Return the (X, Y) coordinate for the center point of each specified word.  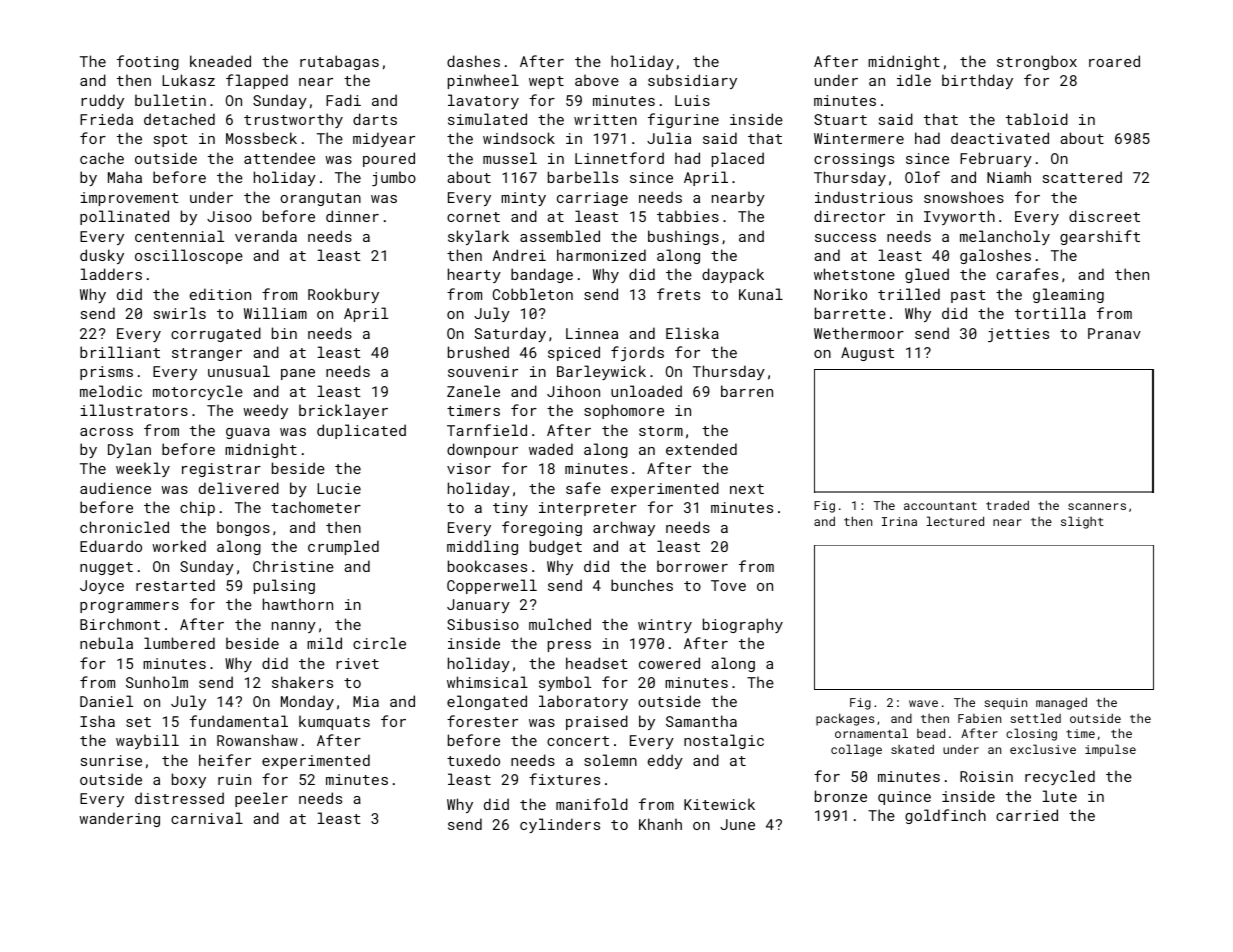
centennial (179, 236)
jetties (1018, 335)
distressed (179, 798)
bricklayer (343, 411)
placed (738, 159)
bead (931, 733)
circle (379, 643)
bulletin (170, 100)
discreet (1104, 216)
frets (678, 294)
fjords (637, 353)
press (569, 646)
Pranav (1114, 333)
